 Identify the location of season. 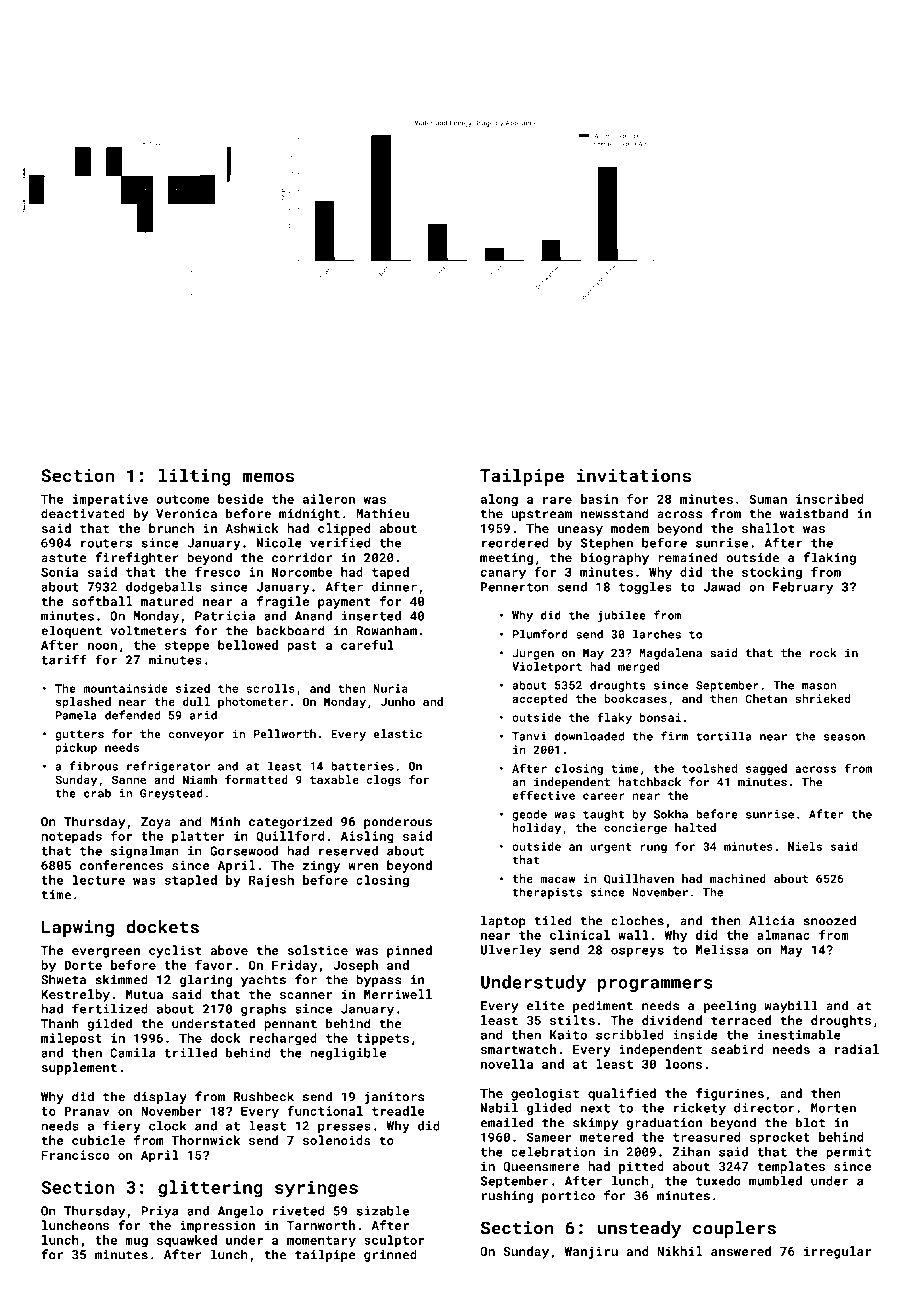
(844, 737).
